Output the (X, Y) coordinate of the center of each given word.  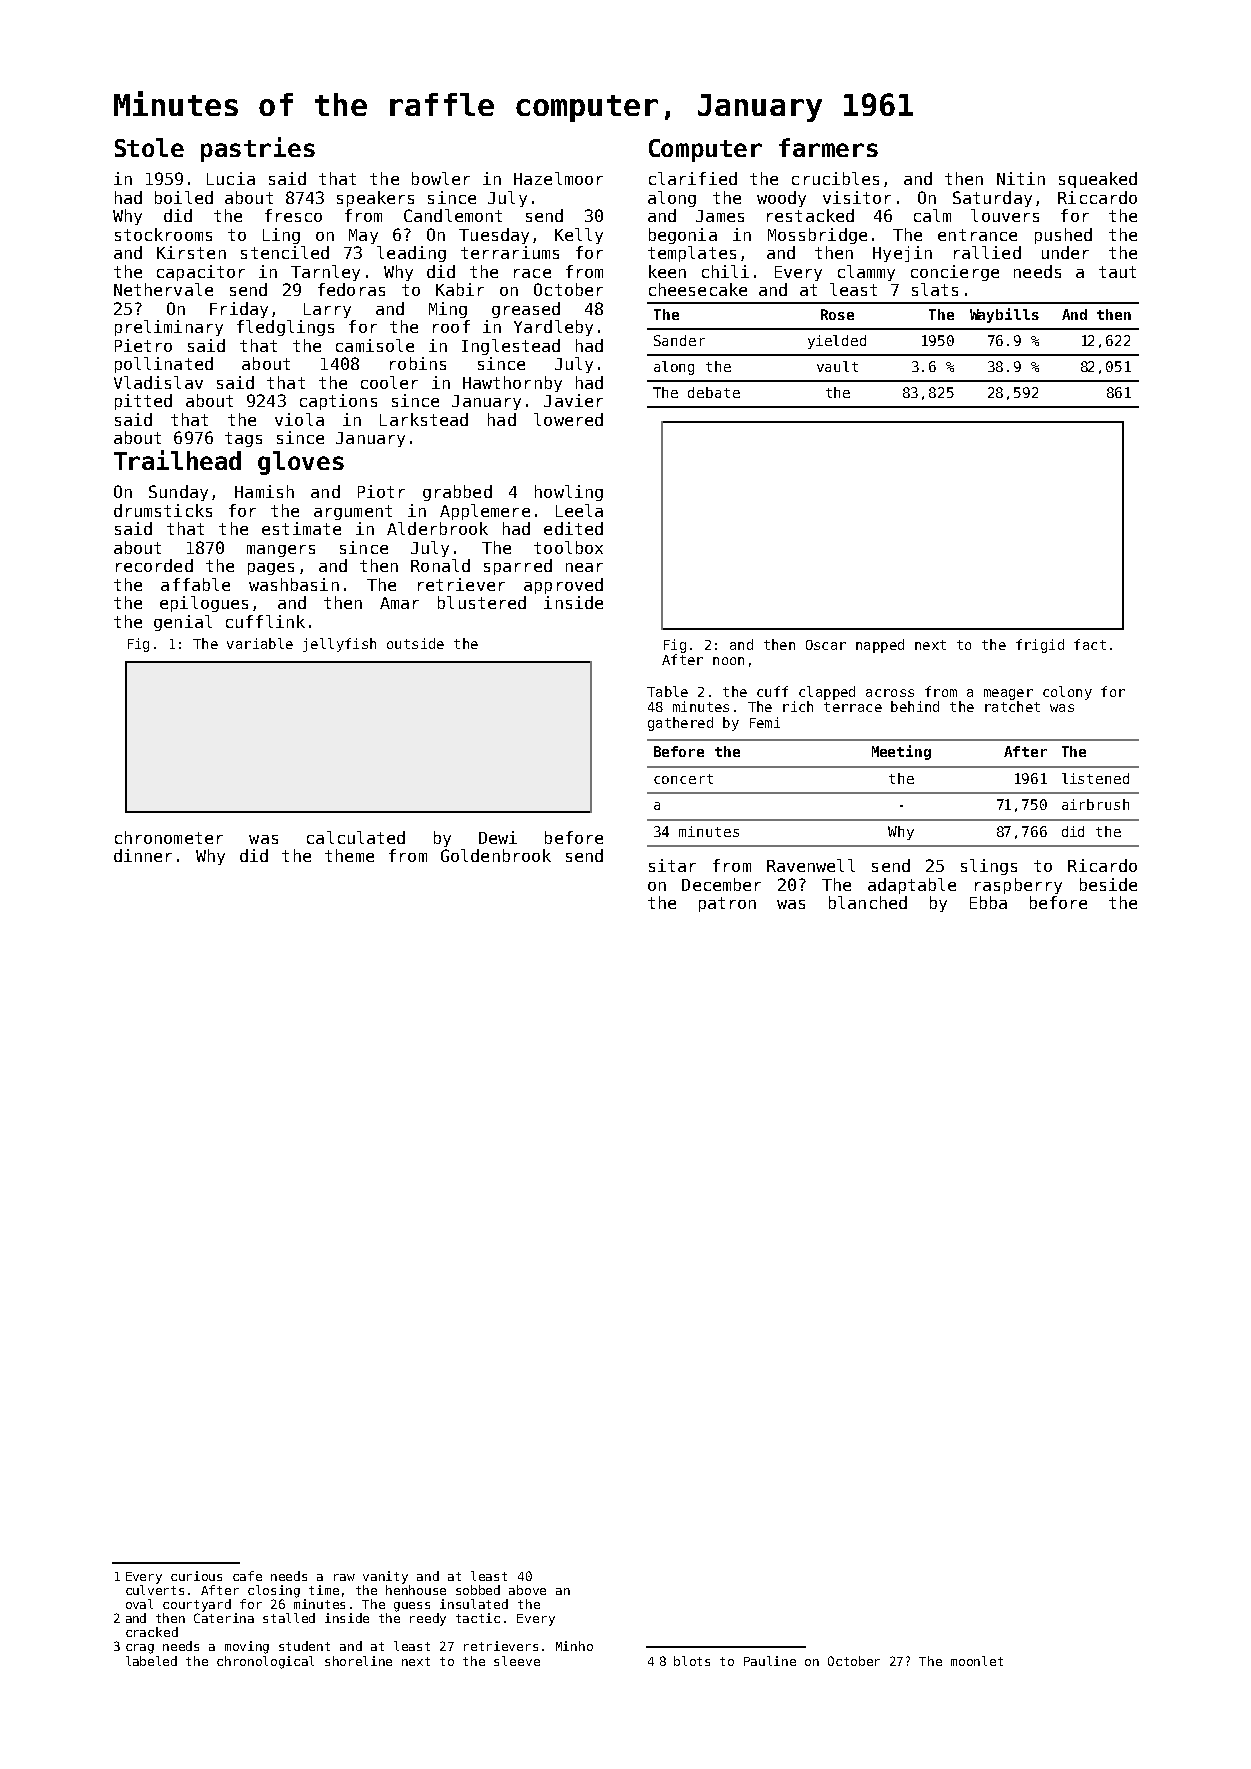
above (527, 1590)
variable (260, 643)
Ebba (988, 902)
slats (935, 289)
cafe (247, 1576)
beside (1108, 884)
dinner (143, 855)
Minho (574, 1646)
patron (727, 904)
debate (714, 392)
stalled (289, 1618)
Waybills (1004, 315)
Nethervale (163, 289)
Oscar (826, 645)
